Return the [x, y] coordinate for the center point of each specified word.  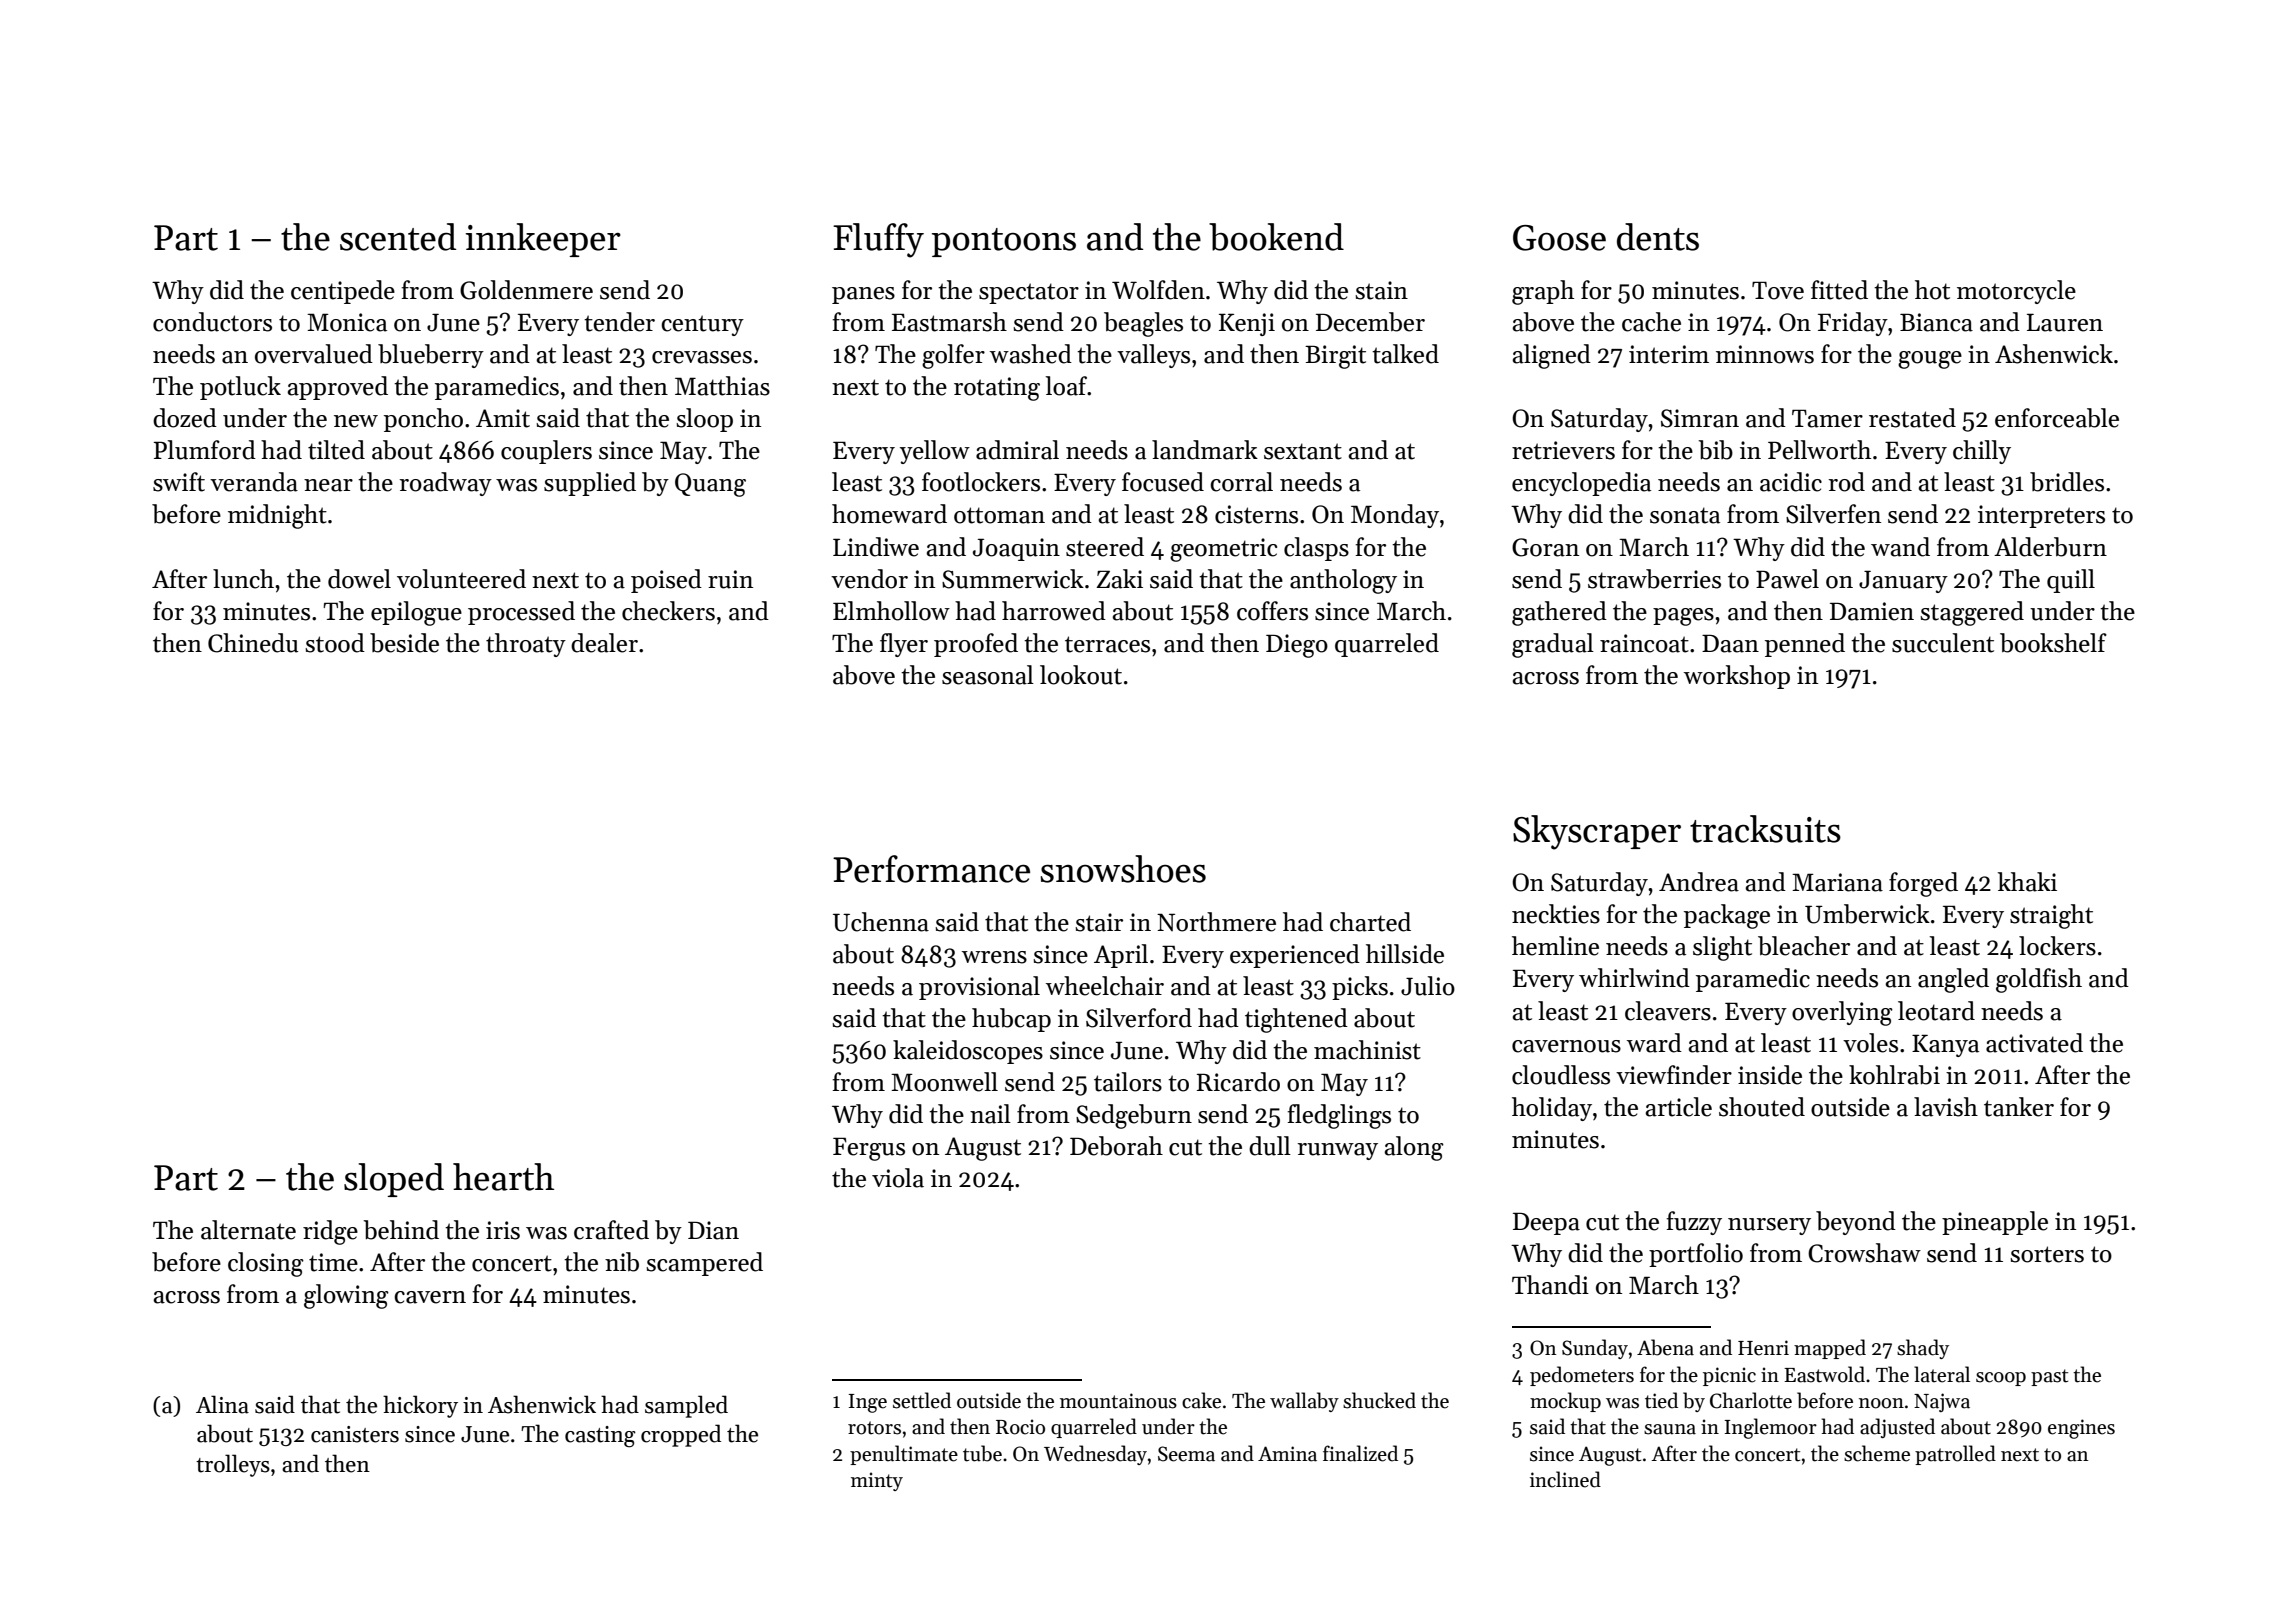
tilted [336, 450]
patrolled [1955, 1455]
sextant [1303, 451]
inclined [1565, 1479]
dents [1658, 237]
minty [877, 1481]
